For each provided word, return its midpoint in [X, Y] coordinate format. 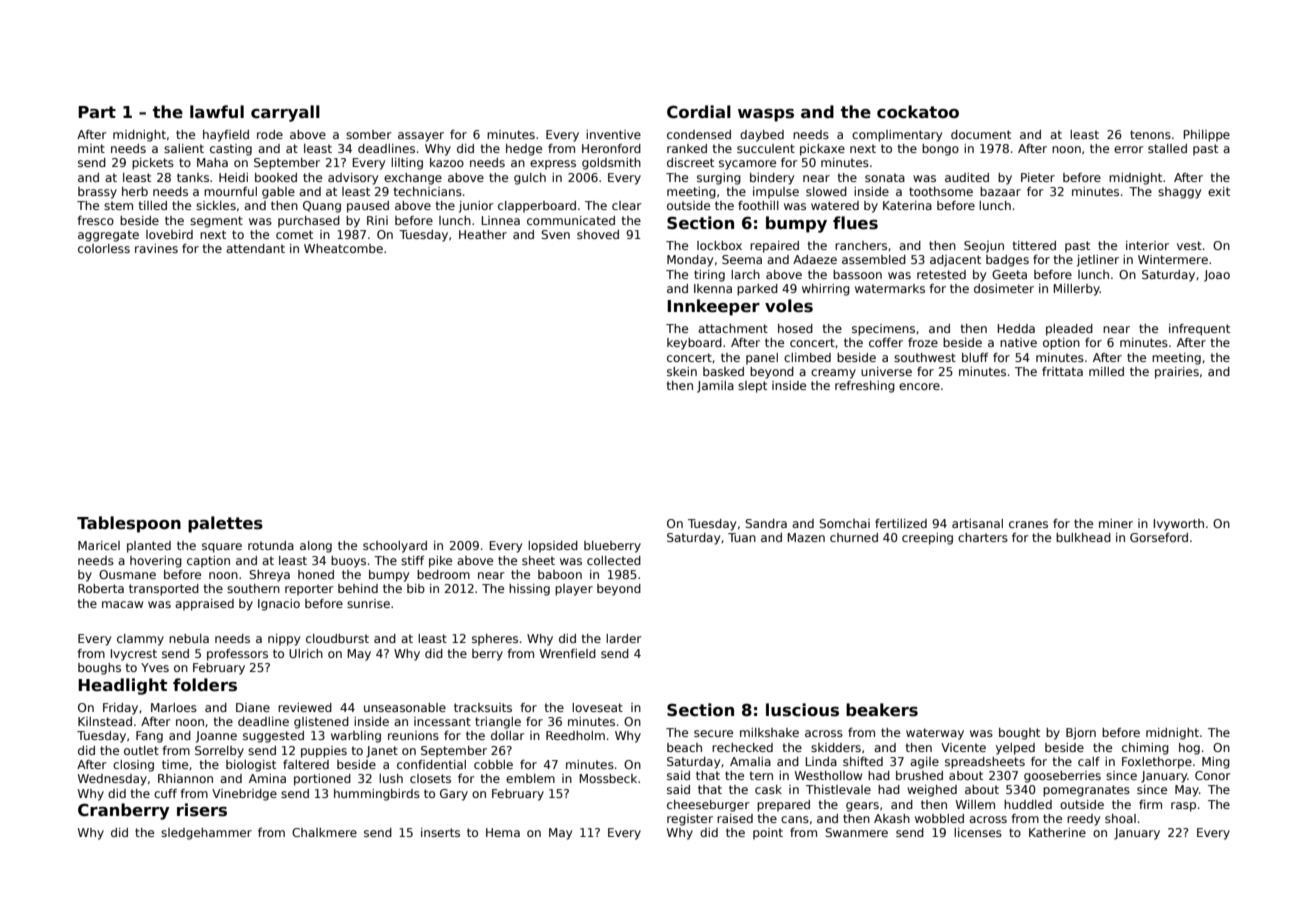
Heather [483, 234]
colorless [104, 248]
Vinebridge [244, 795]
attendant [255, 248]
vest [1189, 245]
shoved [598, 234]
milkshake [769, 732]
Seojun [984, 247]
